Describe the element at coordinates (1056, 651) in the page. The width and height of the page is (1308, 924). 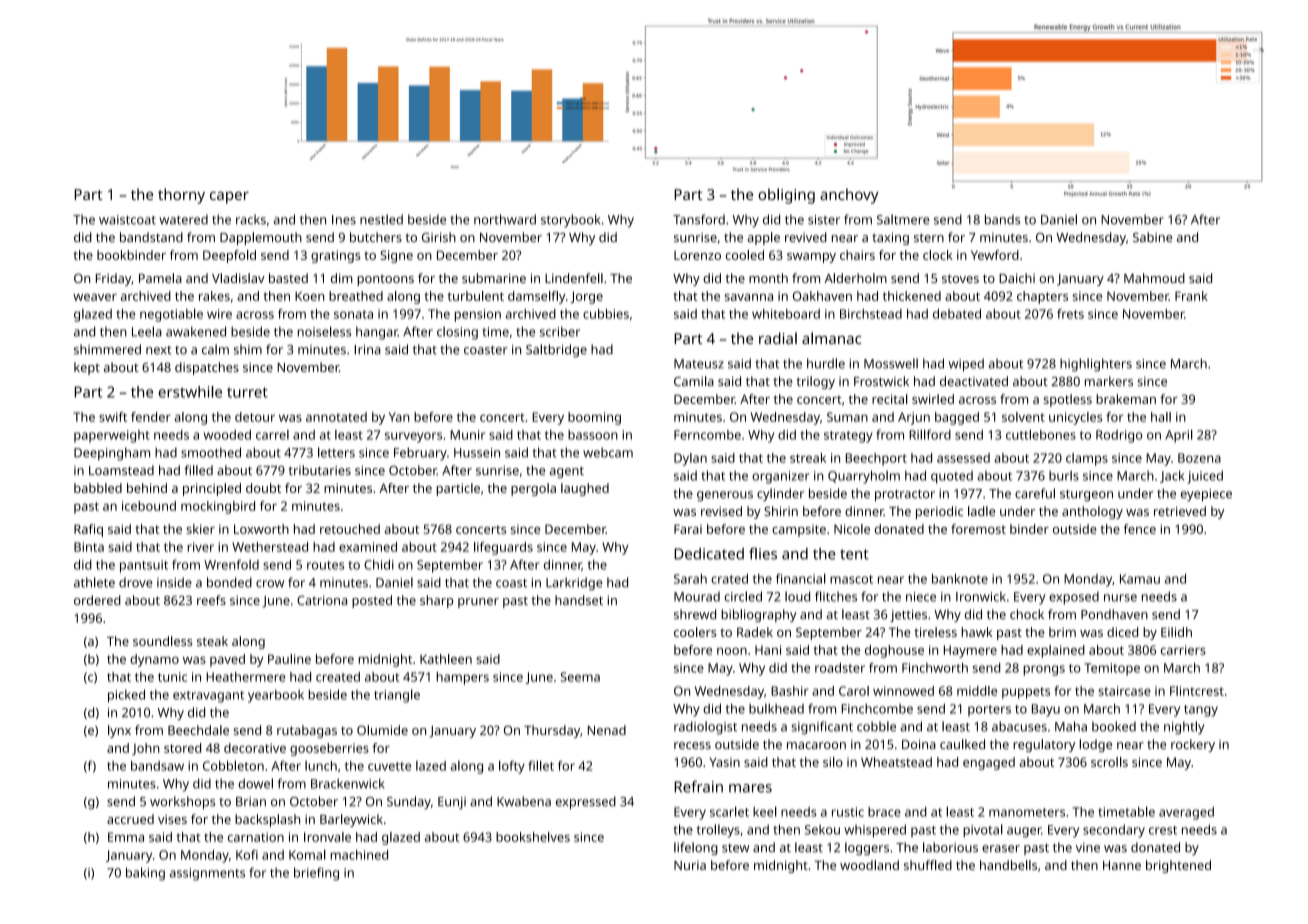
I see `explained` at that location.
